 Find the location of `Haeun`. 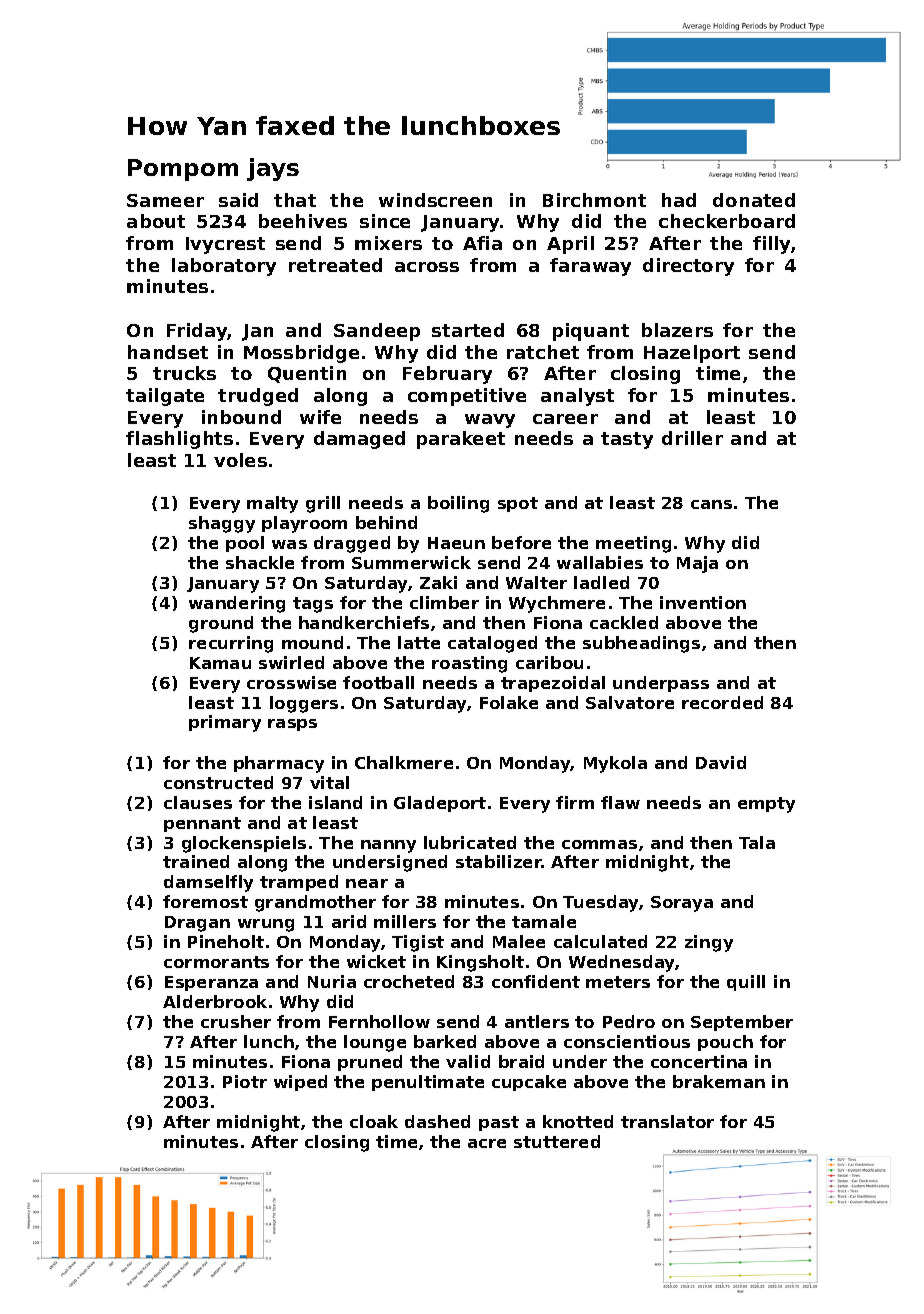

Haeun is located at coordinates (456, 543).
